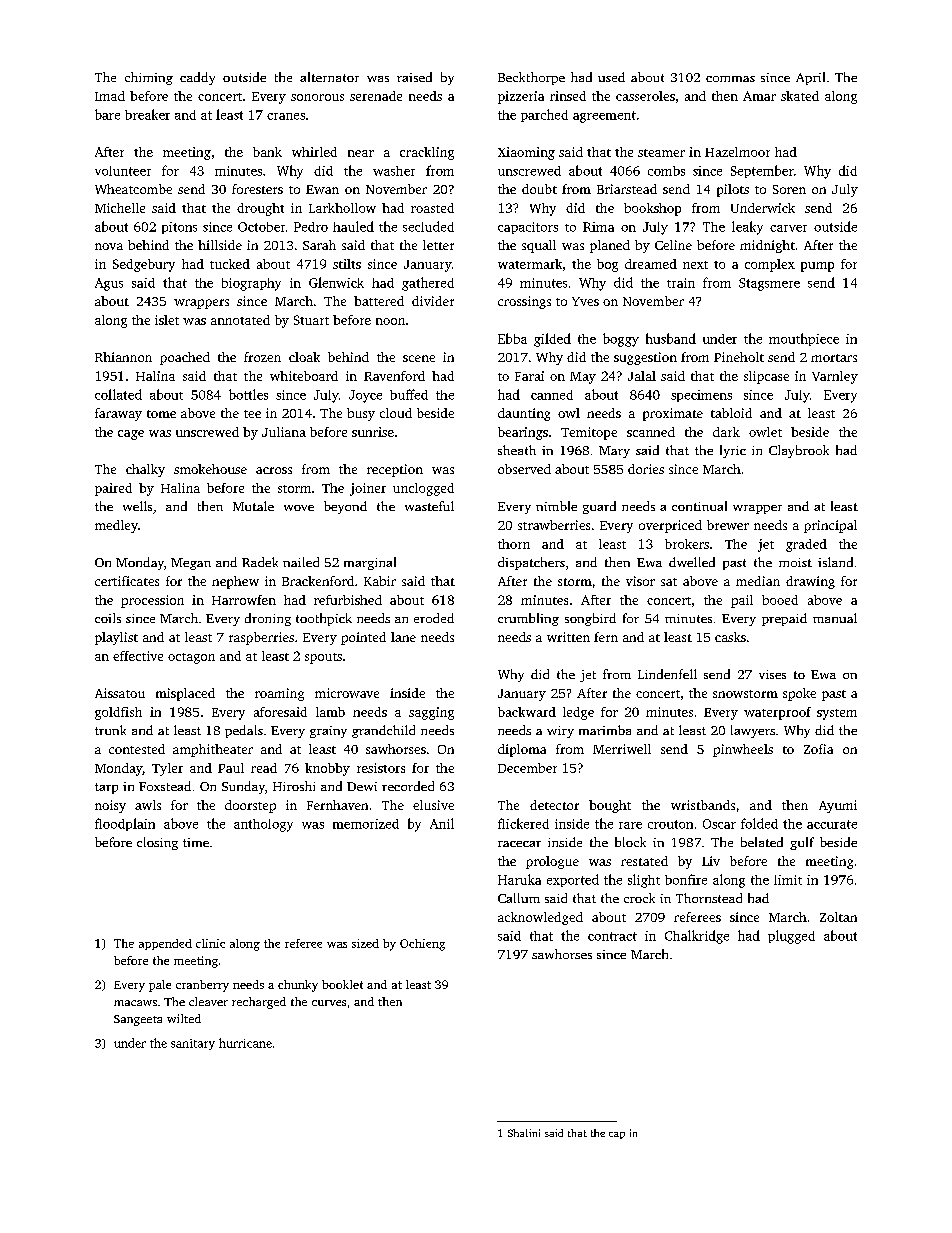 This screenshot has height=1233, width=952. Describe the element at coordinates (184, 1018) in the screenshot. I see `wilted` at that location.
